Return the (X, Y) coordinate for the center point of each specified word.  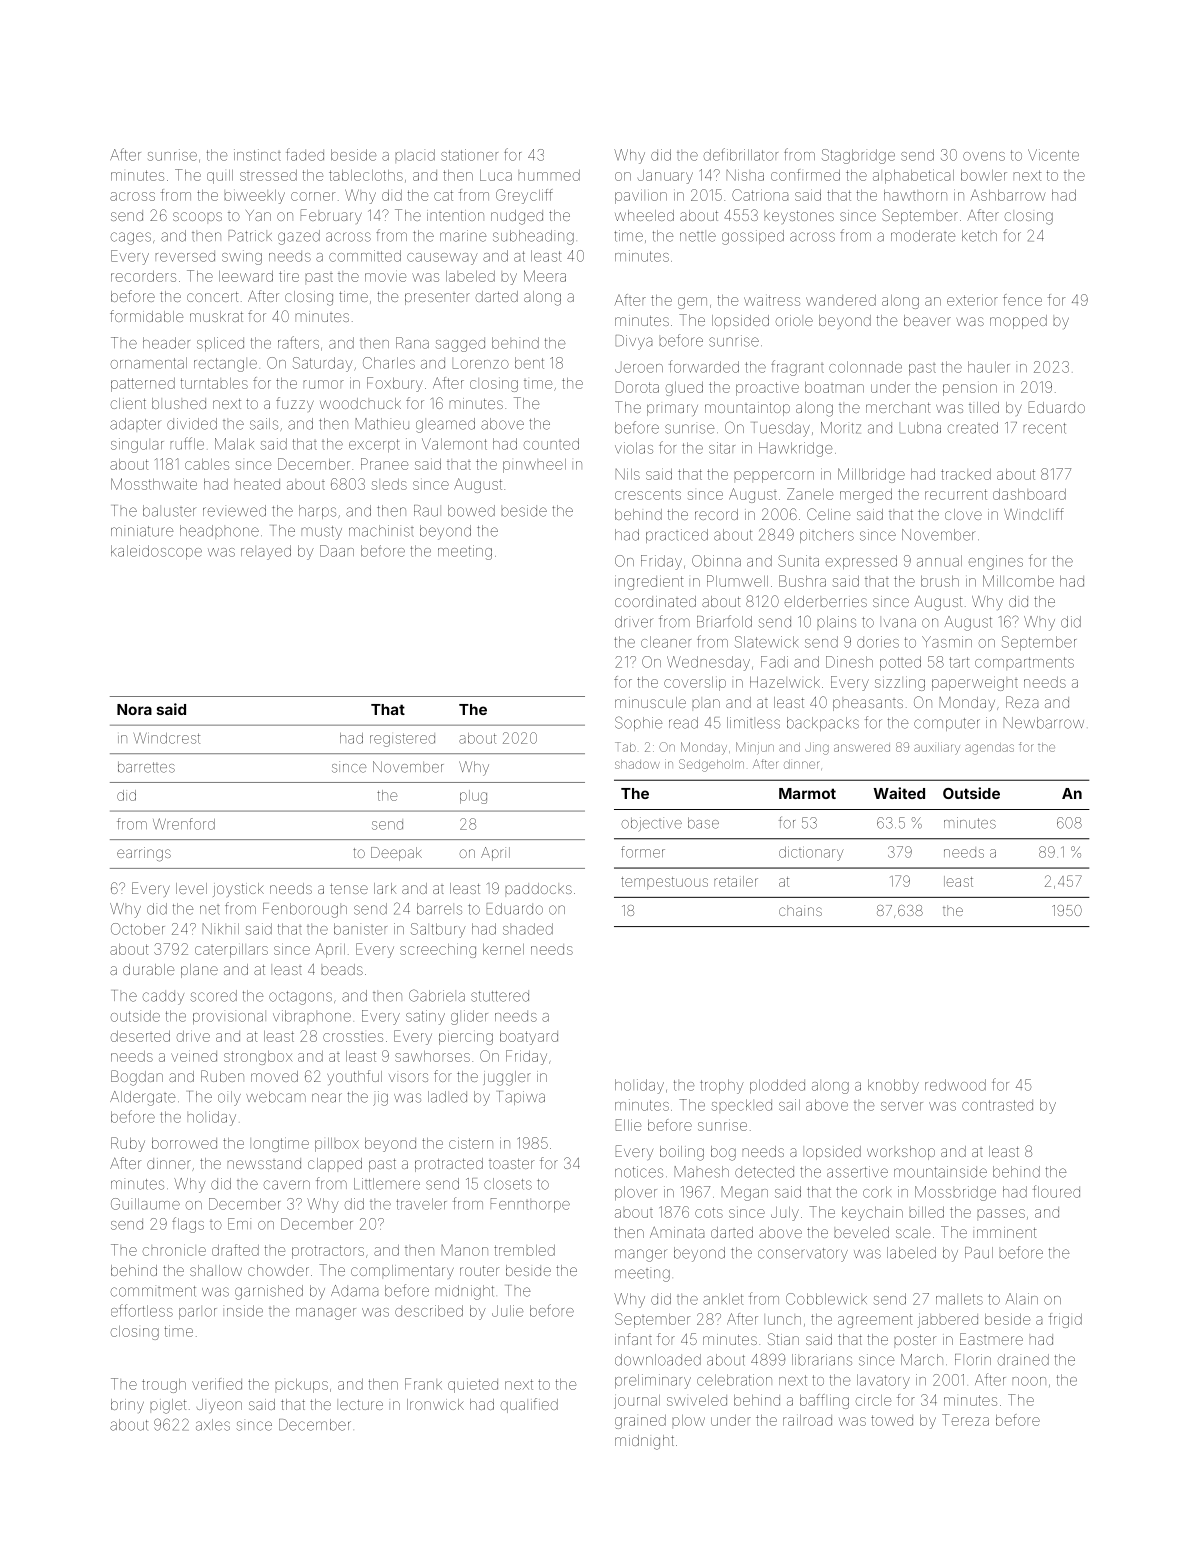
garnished (269, 1292)
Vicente (1053, 155)
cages (131, 238)
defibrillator (741, 154)
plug (473, 797)
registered (402, 740)
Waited (899, 793)
